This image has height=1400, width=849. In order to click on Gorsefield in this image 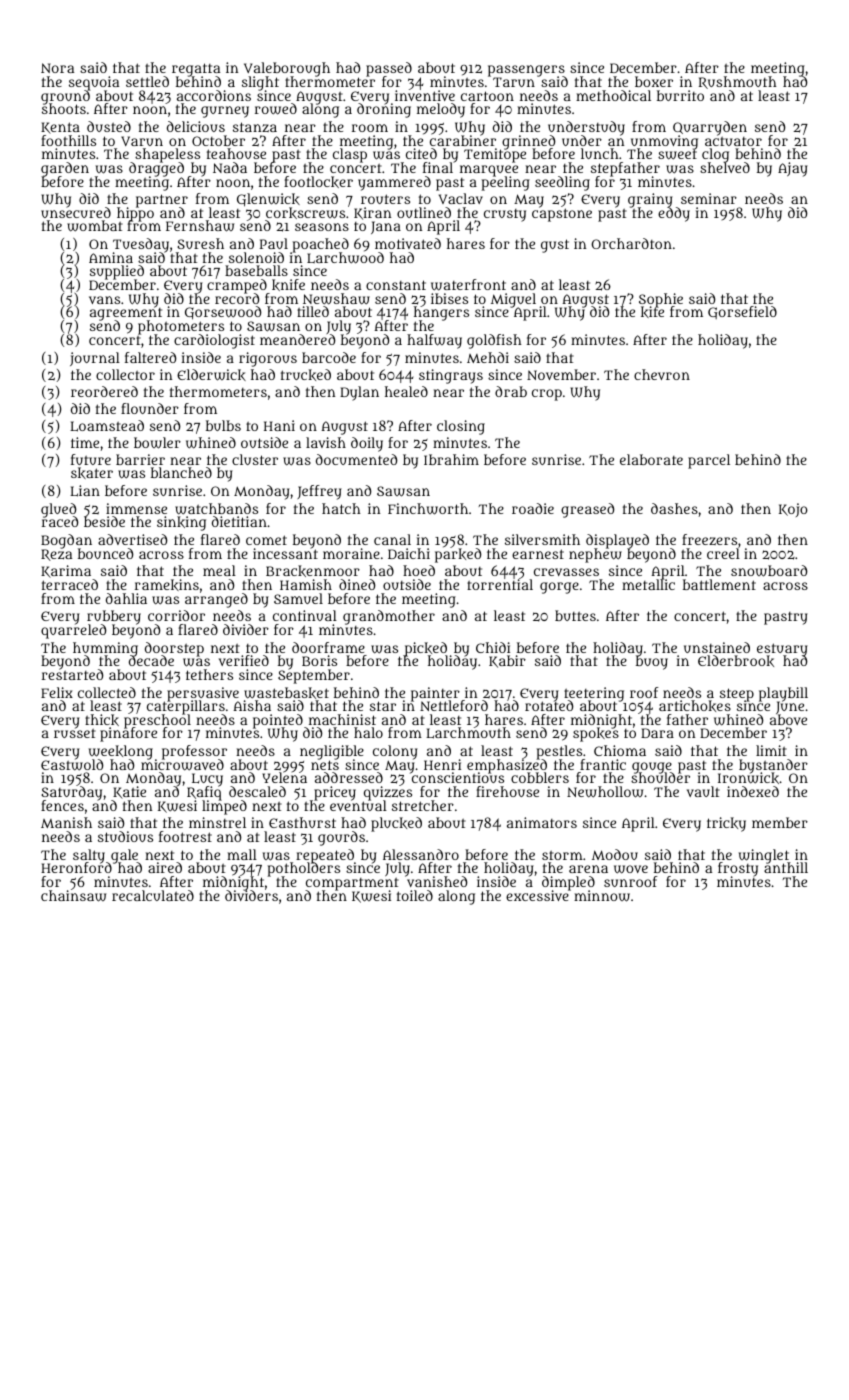, I will do `click(742, 312)`.
